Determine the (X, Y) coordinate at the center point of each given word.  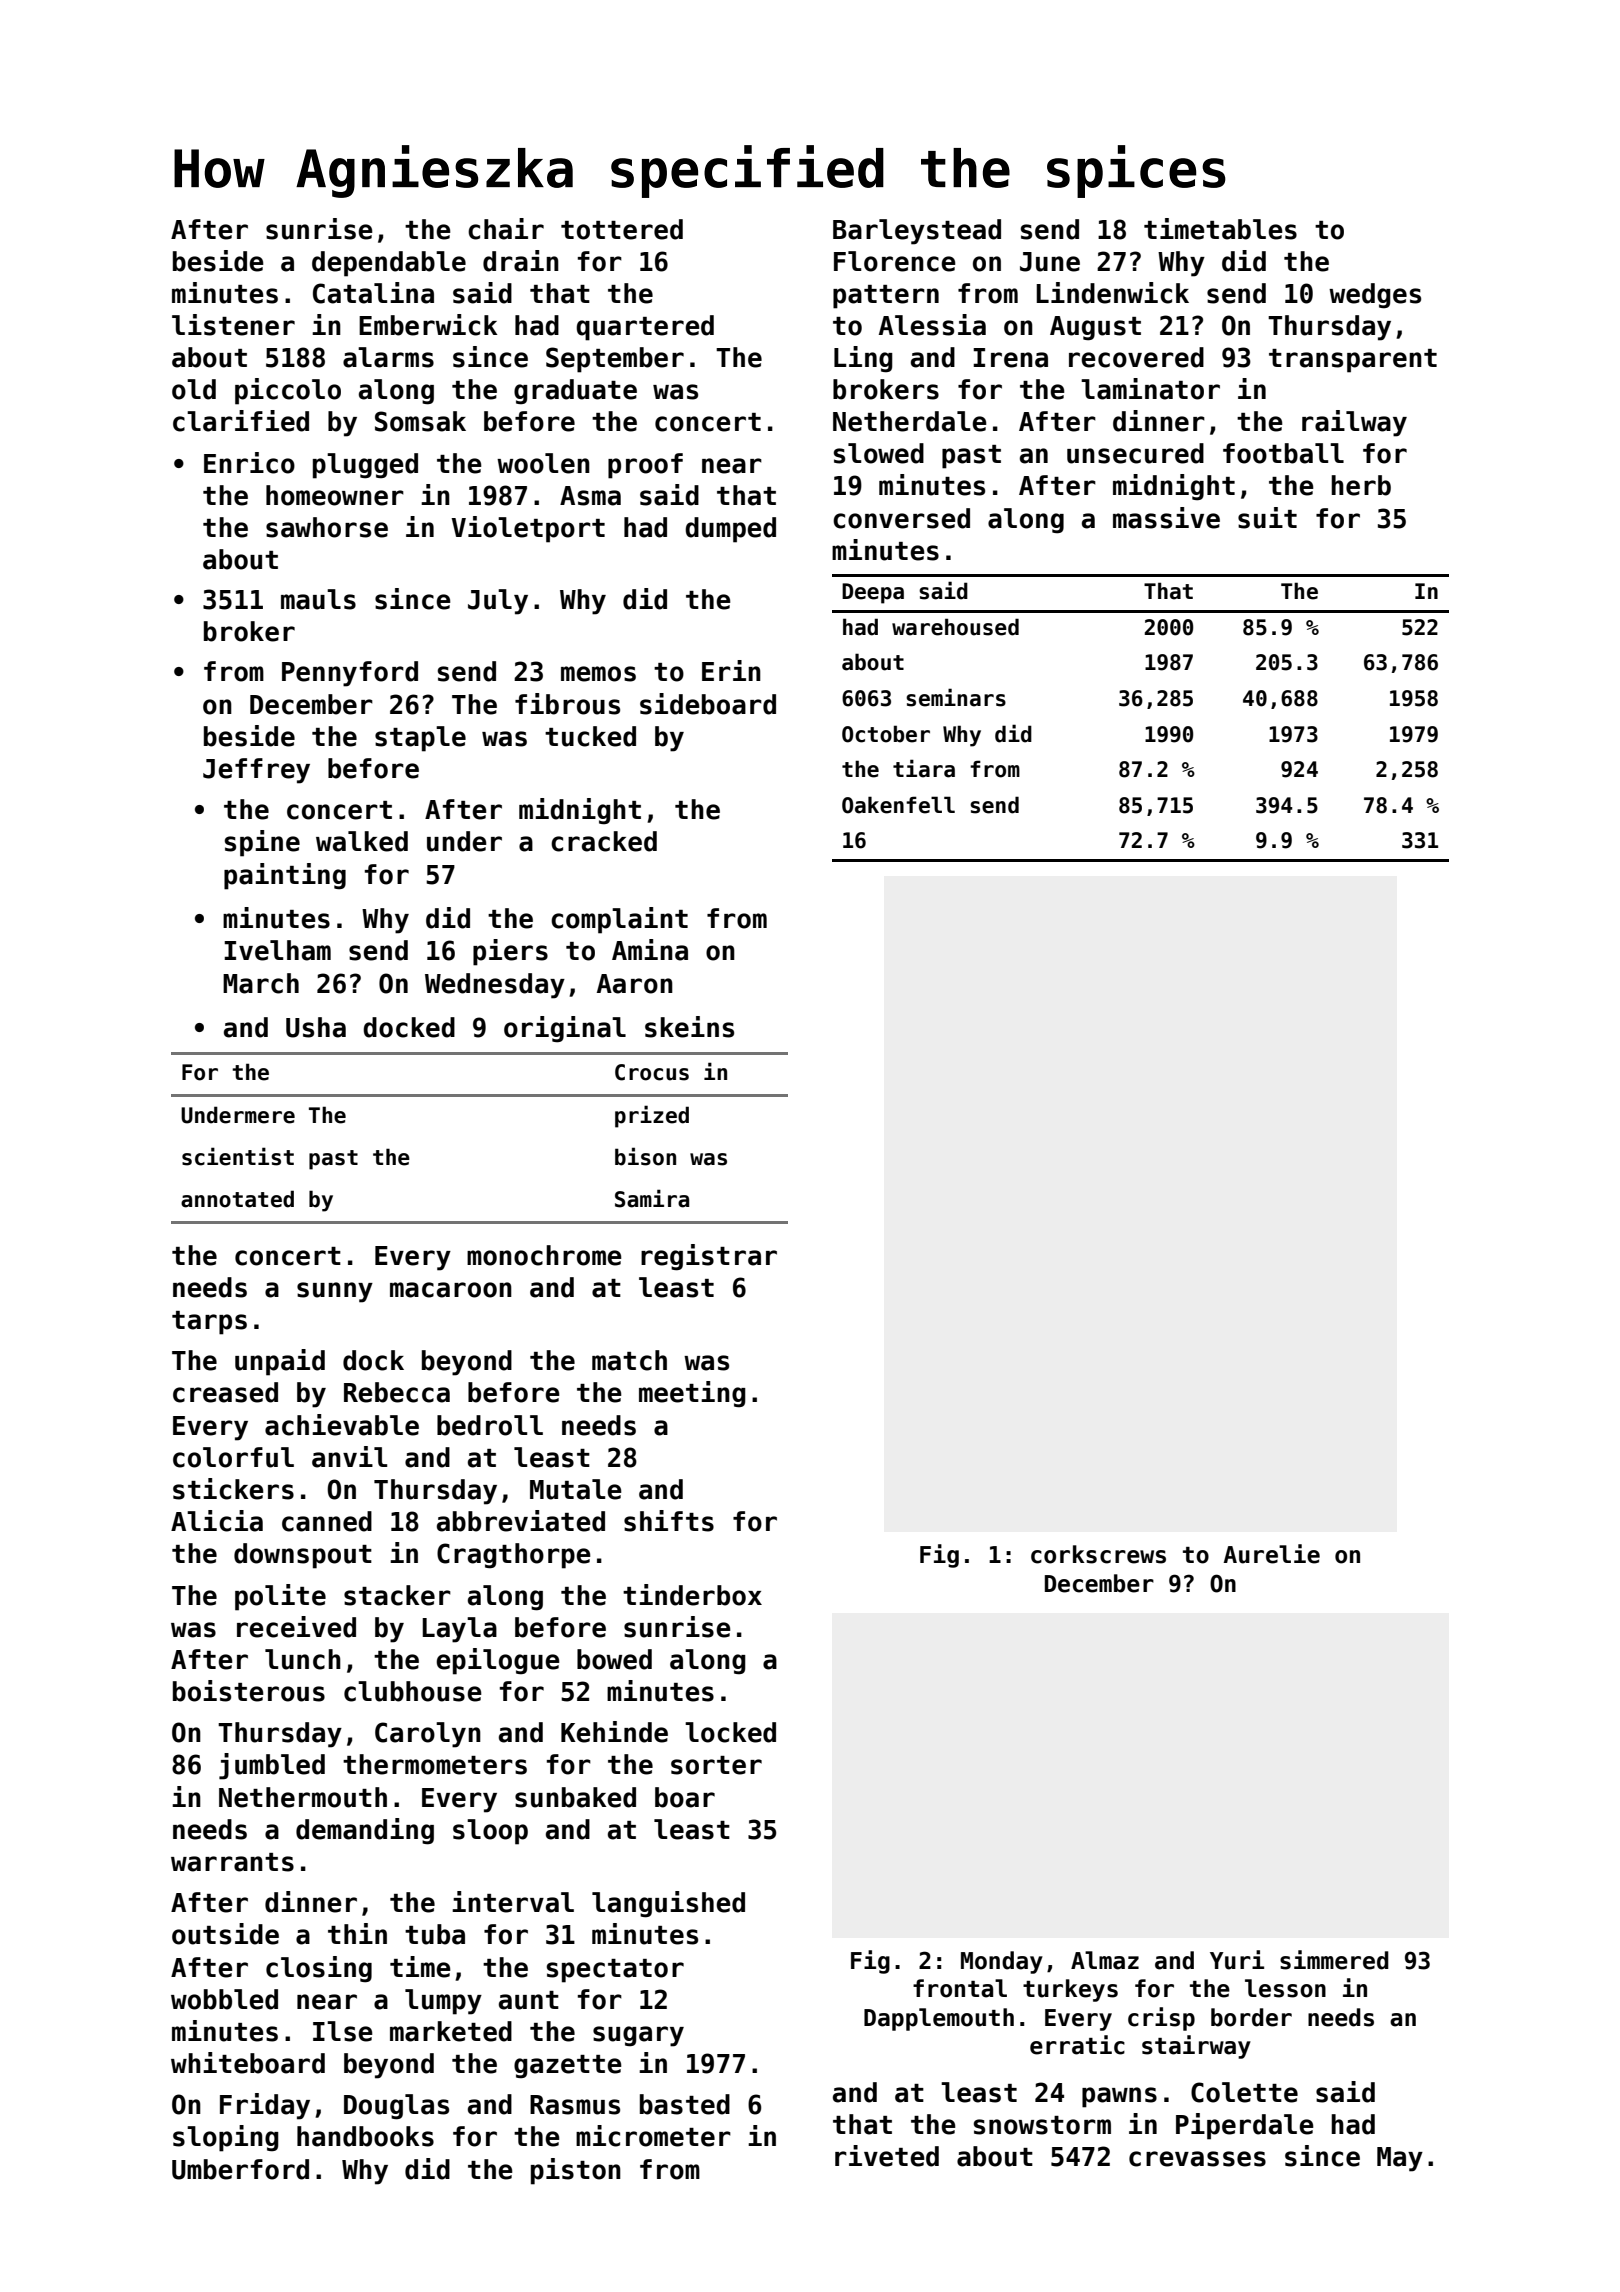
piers (510, 952)
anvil (349, 1457)
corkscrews (1098, 1554)
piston (576, 2171)
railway (1354, 423)
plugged (365, 466)
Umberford (240, 2169)
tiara (924, 768)
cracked (604, 841)
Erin (731, 670)
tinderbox (692, 1595)
